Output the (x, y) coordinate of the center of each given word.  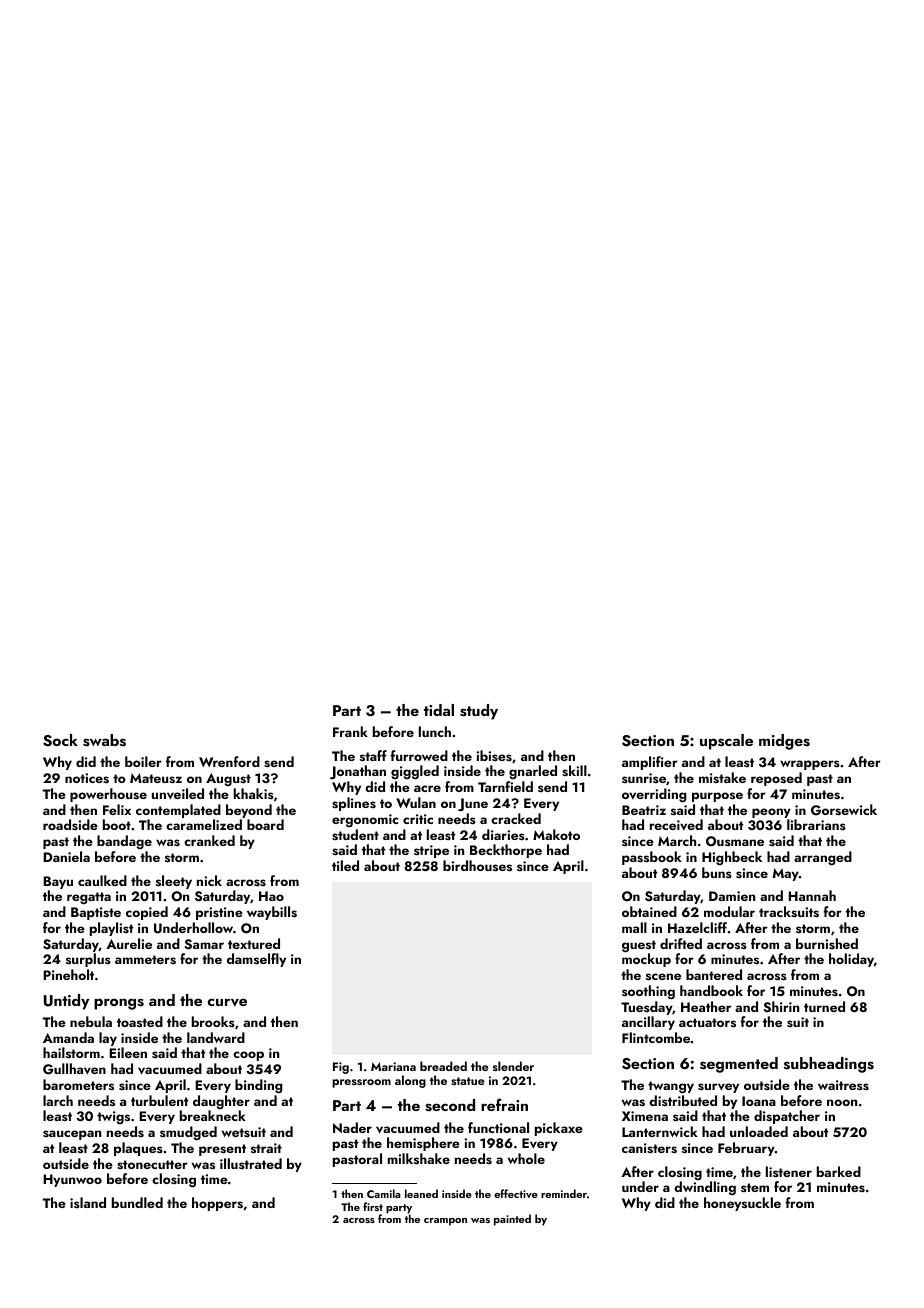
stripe (431, 851)
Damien (732, 896)
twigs (113, 1117)
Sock (60, 740)
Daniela (66, 856)
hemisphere (423, 1144)
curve (227, 1002)
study (479, 712)
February (746, 1149)
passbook (652, 858)
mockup (646, 960)
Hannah (812, 895)
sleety (174, 882)
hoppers (217, 1204)
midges (784, 742)
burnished (827, 944)
